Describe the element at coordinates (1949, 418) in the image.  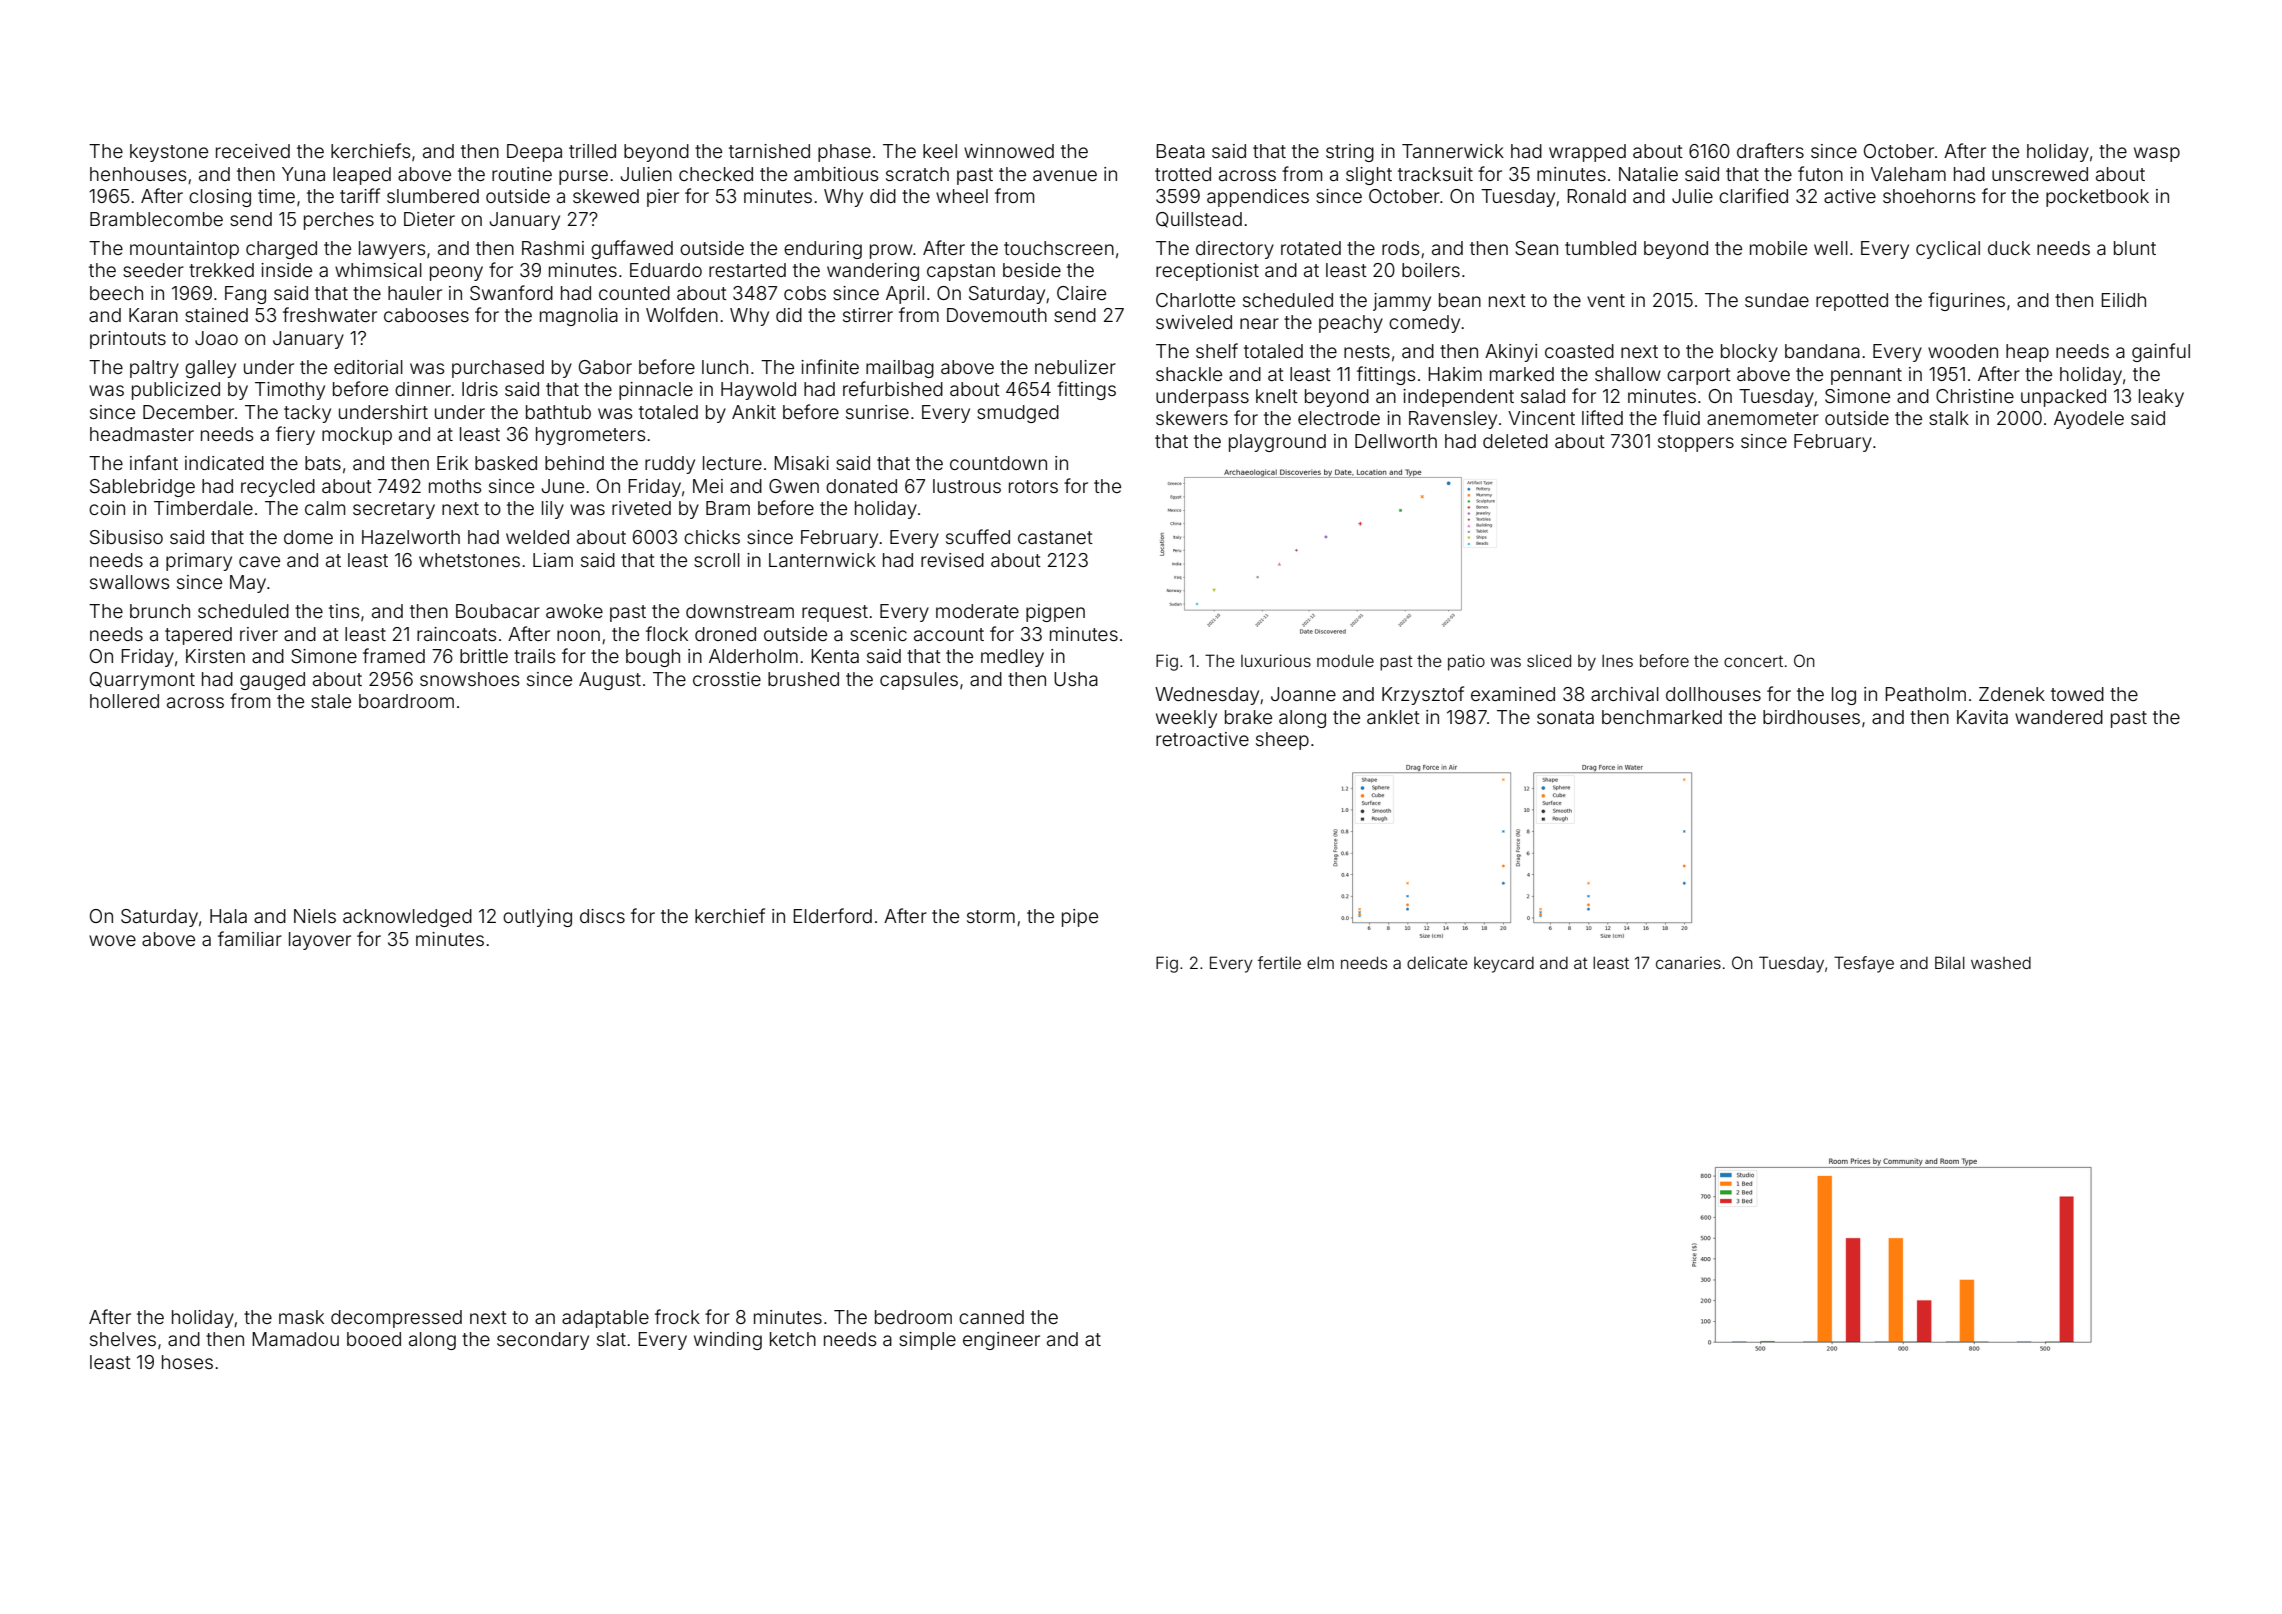
I see `stalk` at that location.
